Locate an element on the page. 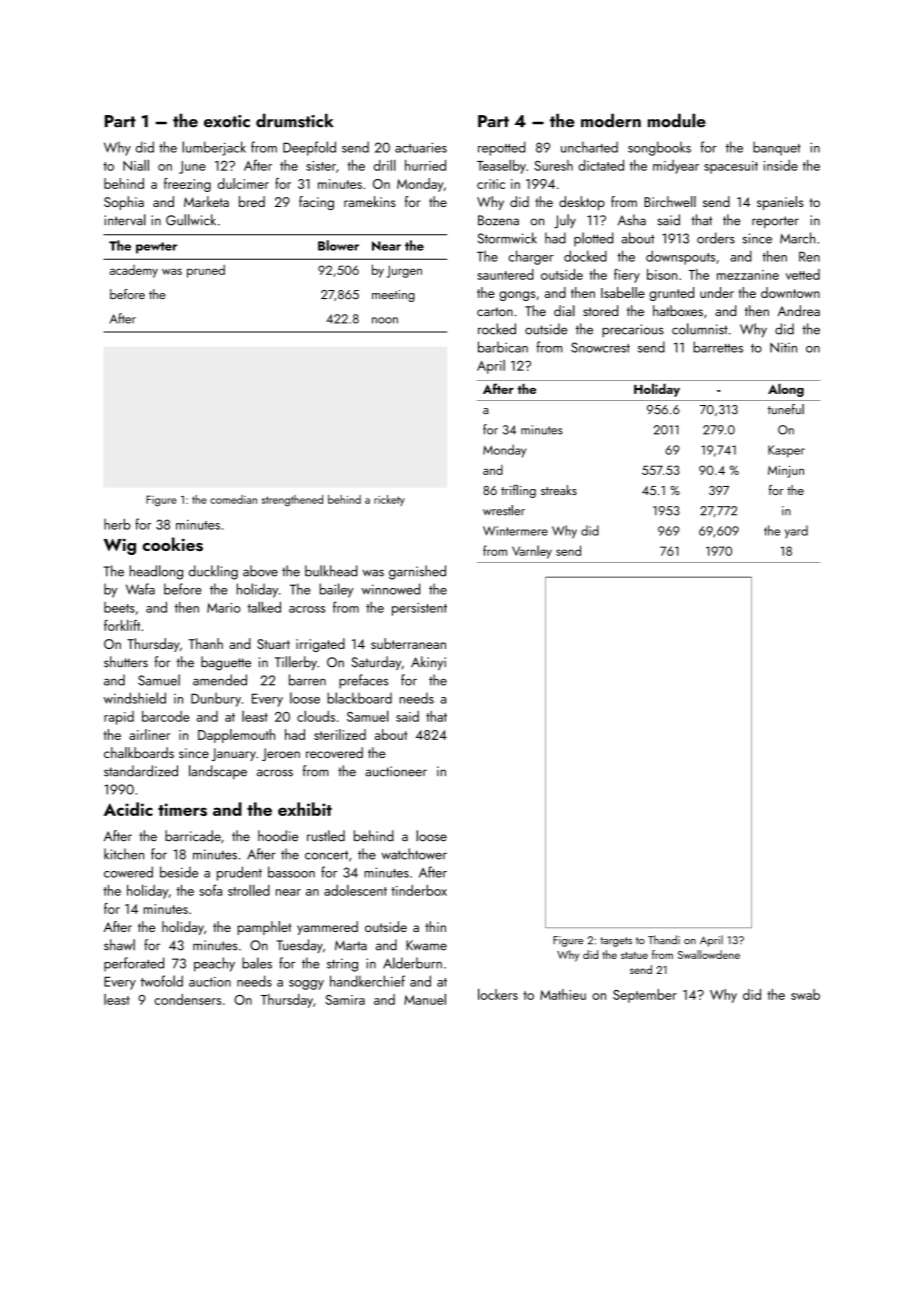 The width and height of the page is (924, 1308). landscape is located at coordinates (218, 772).
